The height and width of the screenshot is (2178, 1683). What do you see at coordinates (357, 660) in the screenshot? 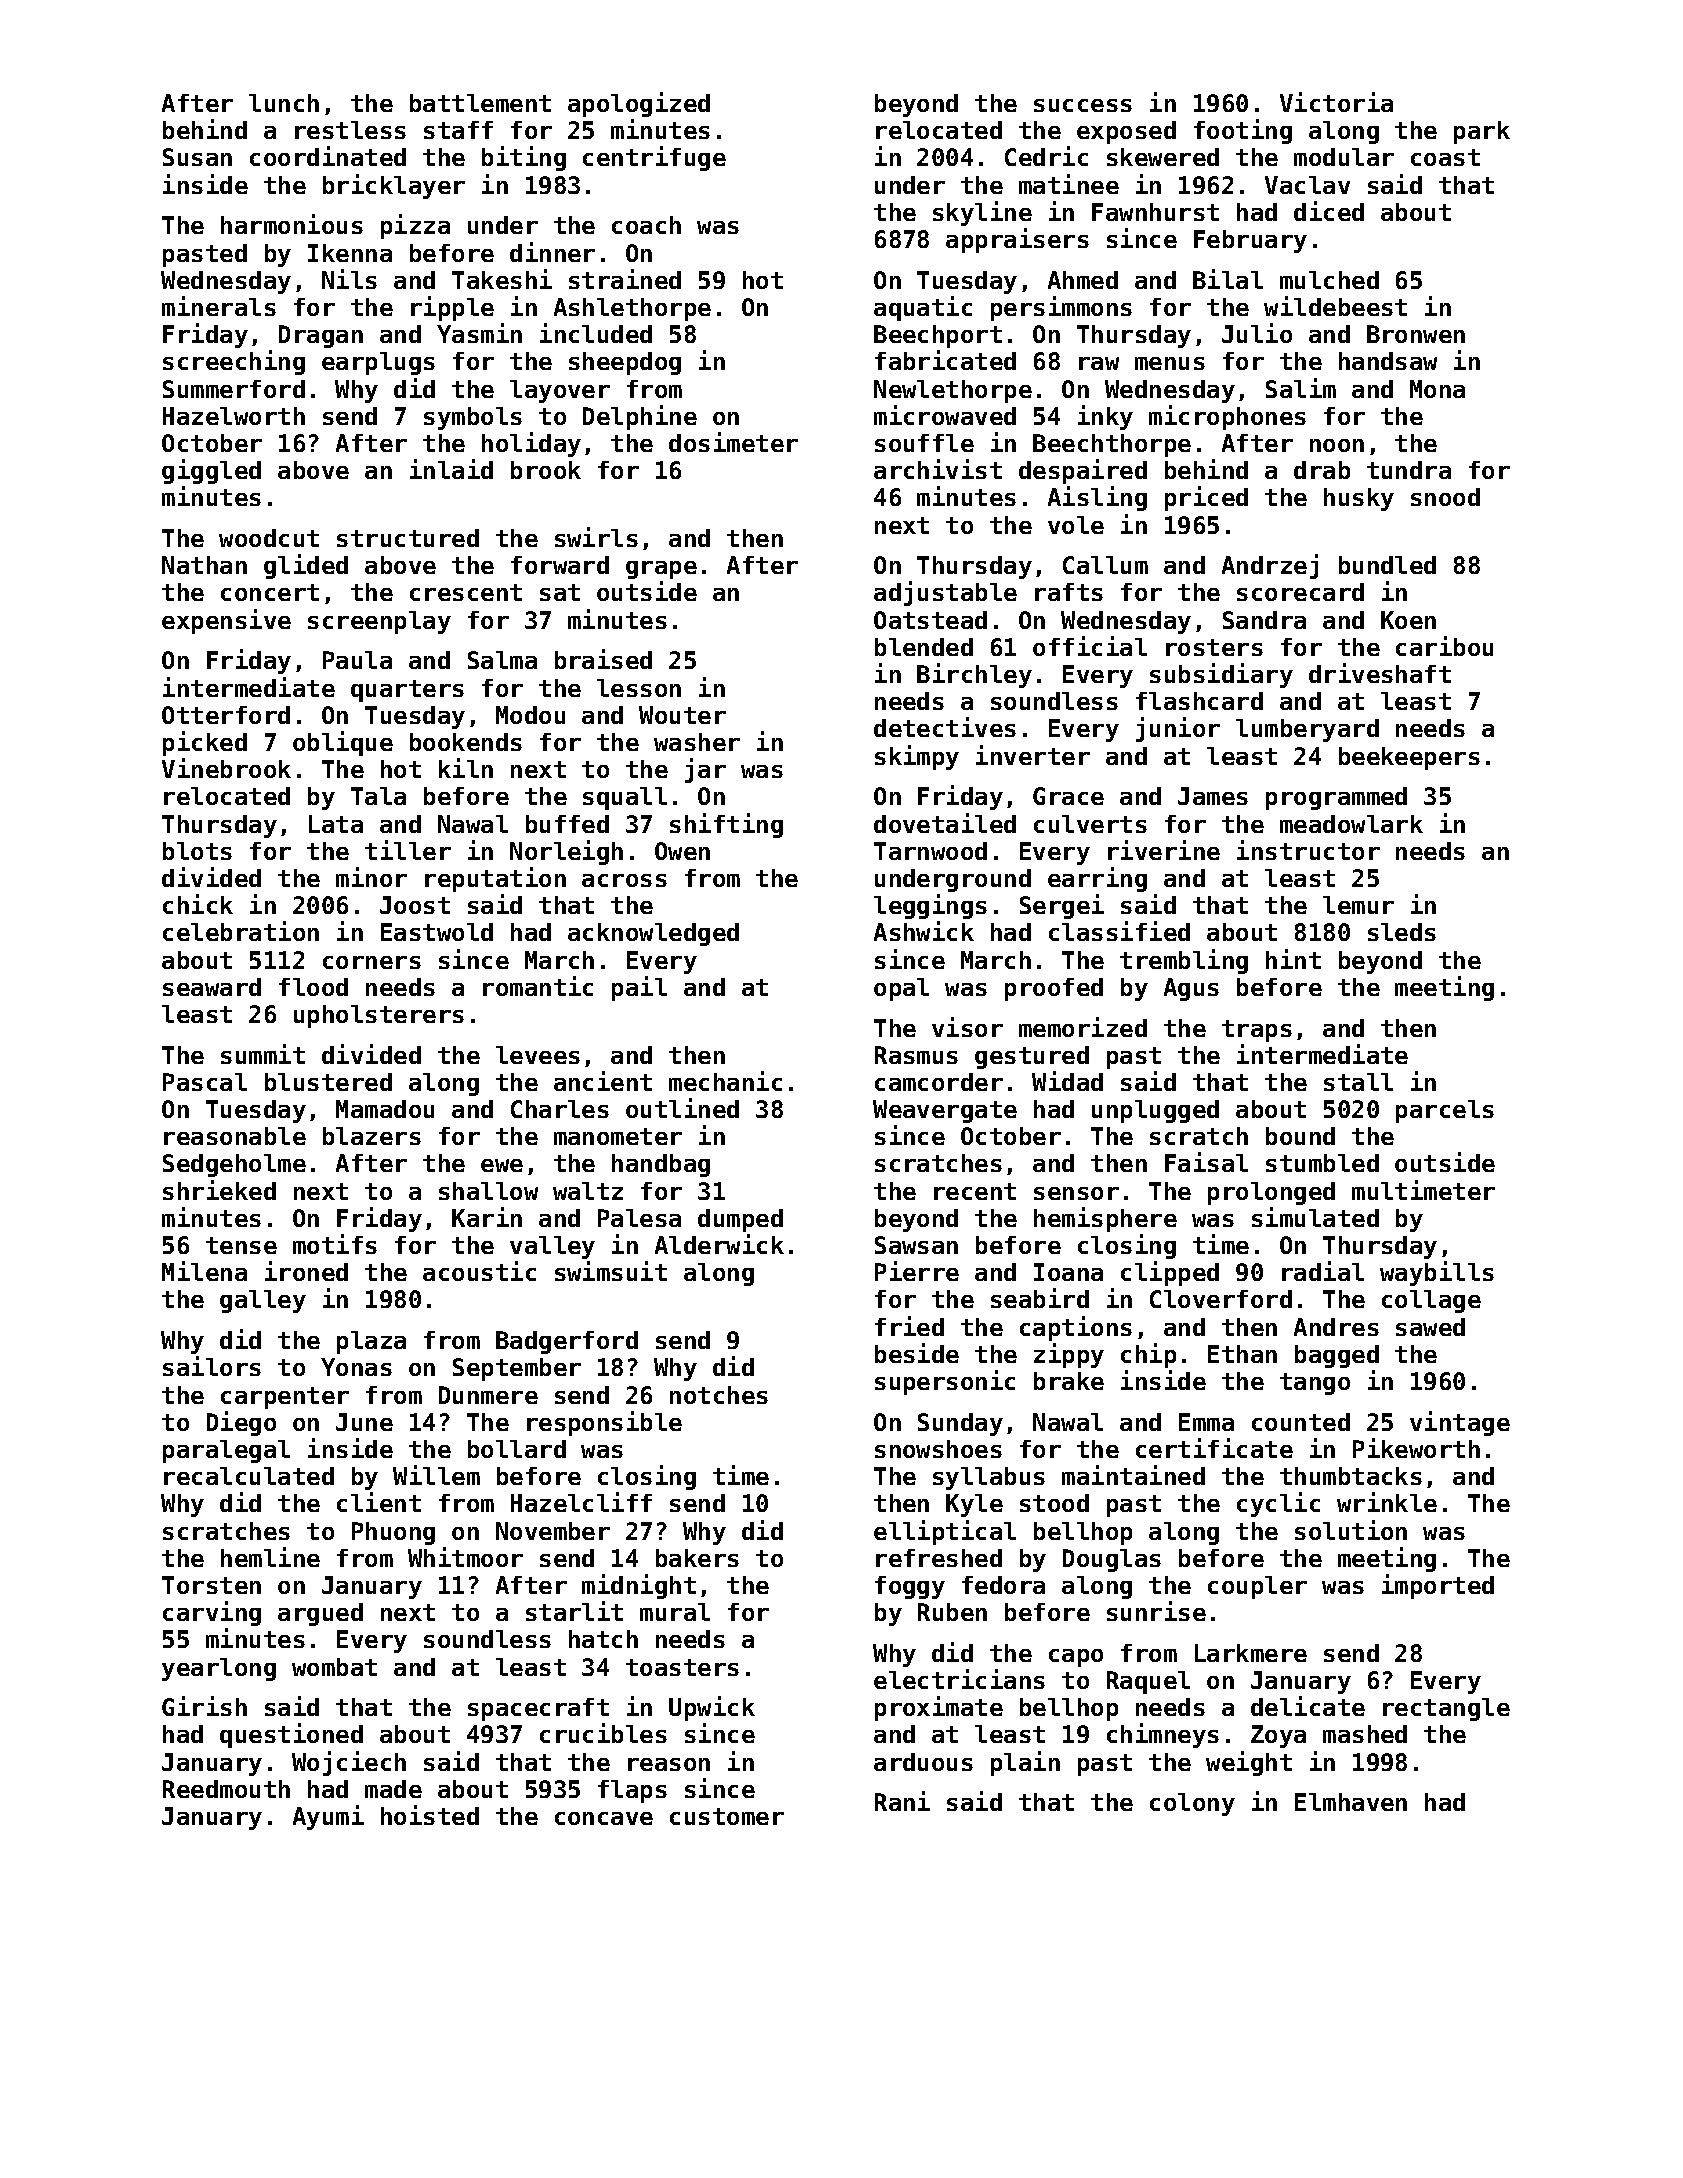
I see `Paula` at bounding box center [357, 660].
